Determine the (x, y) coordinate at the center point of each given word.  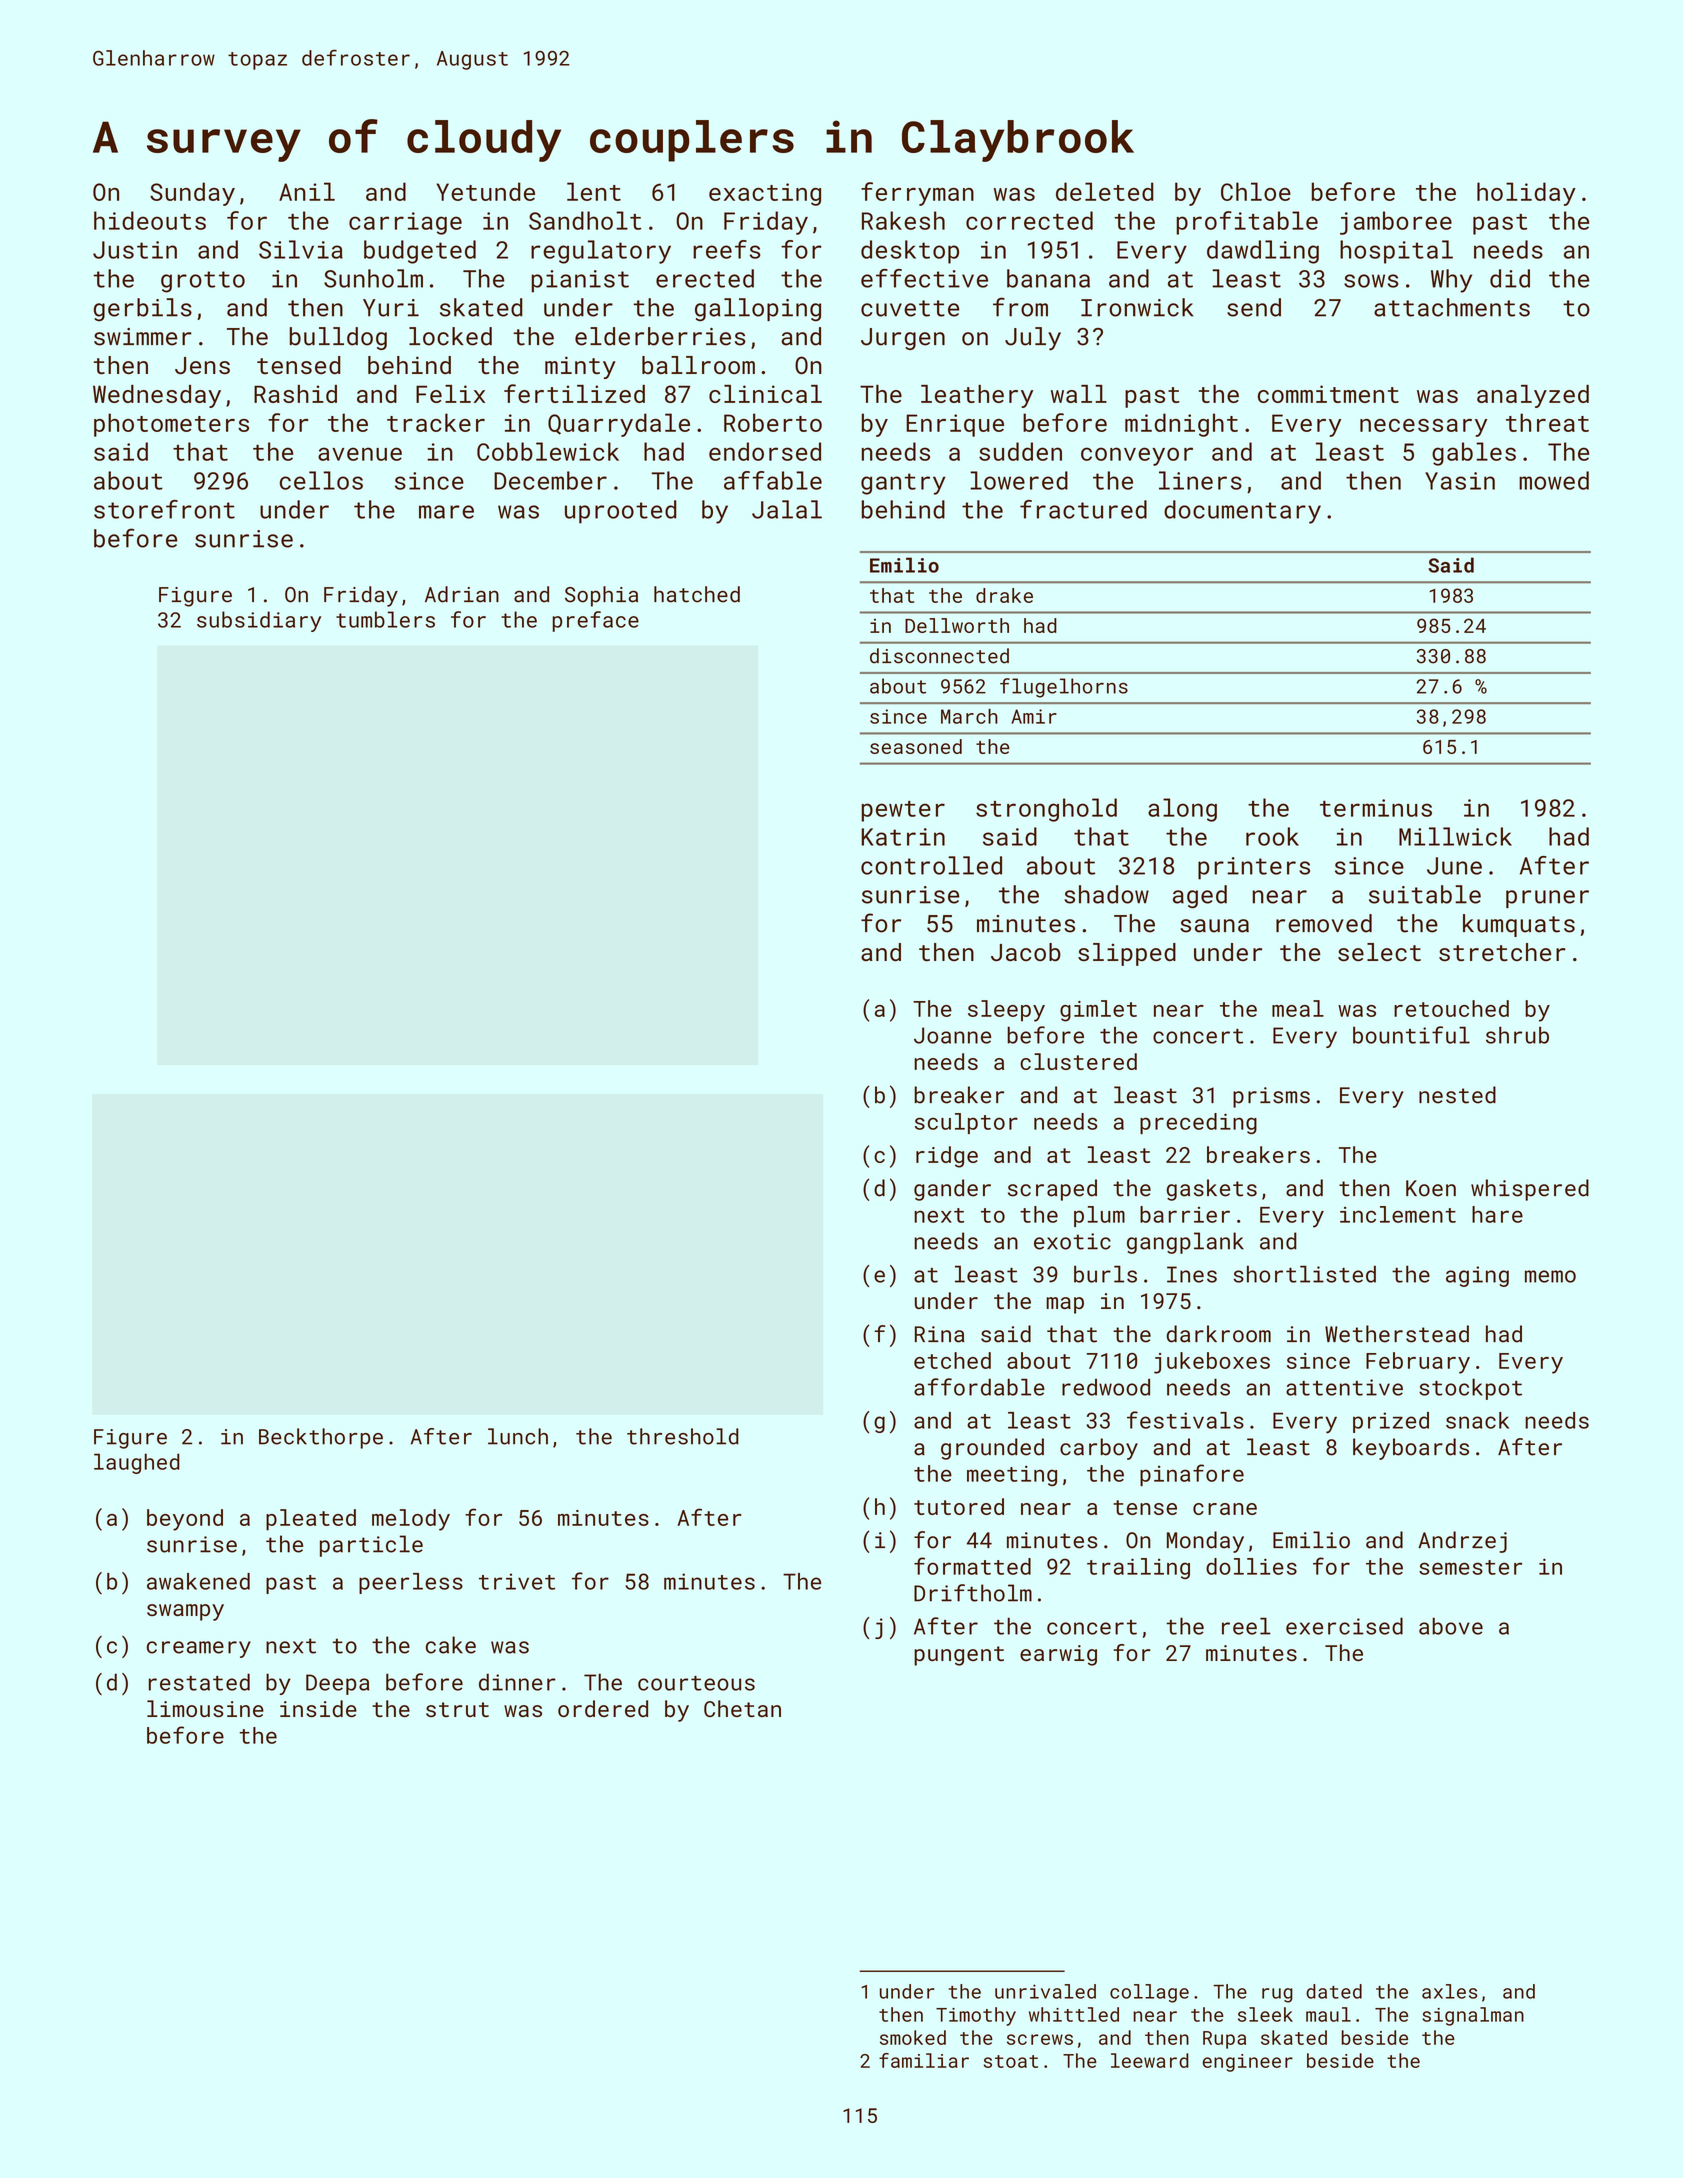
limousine (205, 1708)
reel (1246, 1626)
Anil (307, 191)
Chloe (1256, 191)
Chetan (742, 1708)
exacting (765, 194)
